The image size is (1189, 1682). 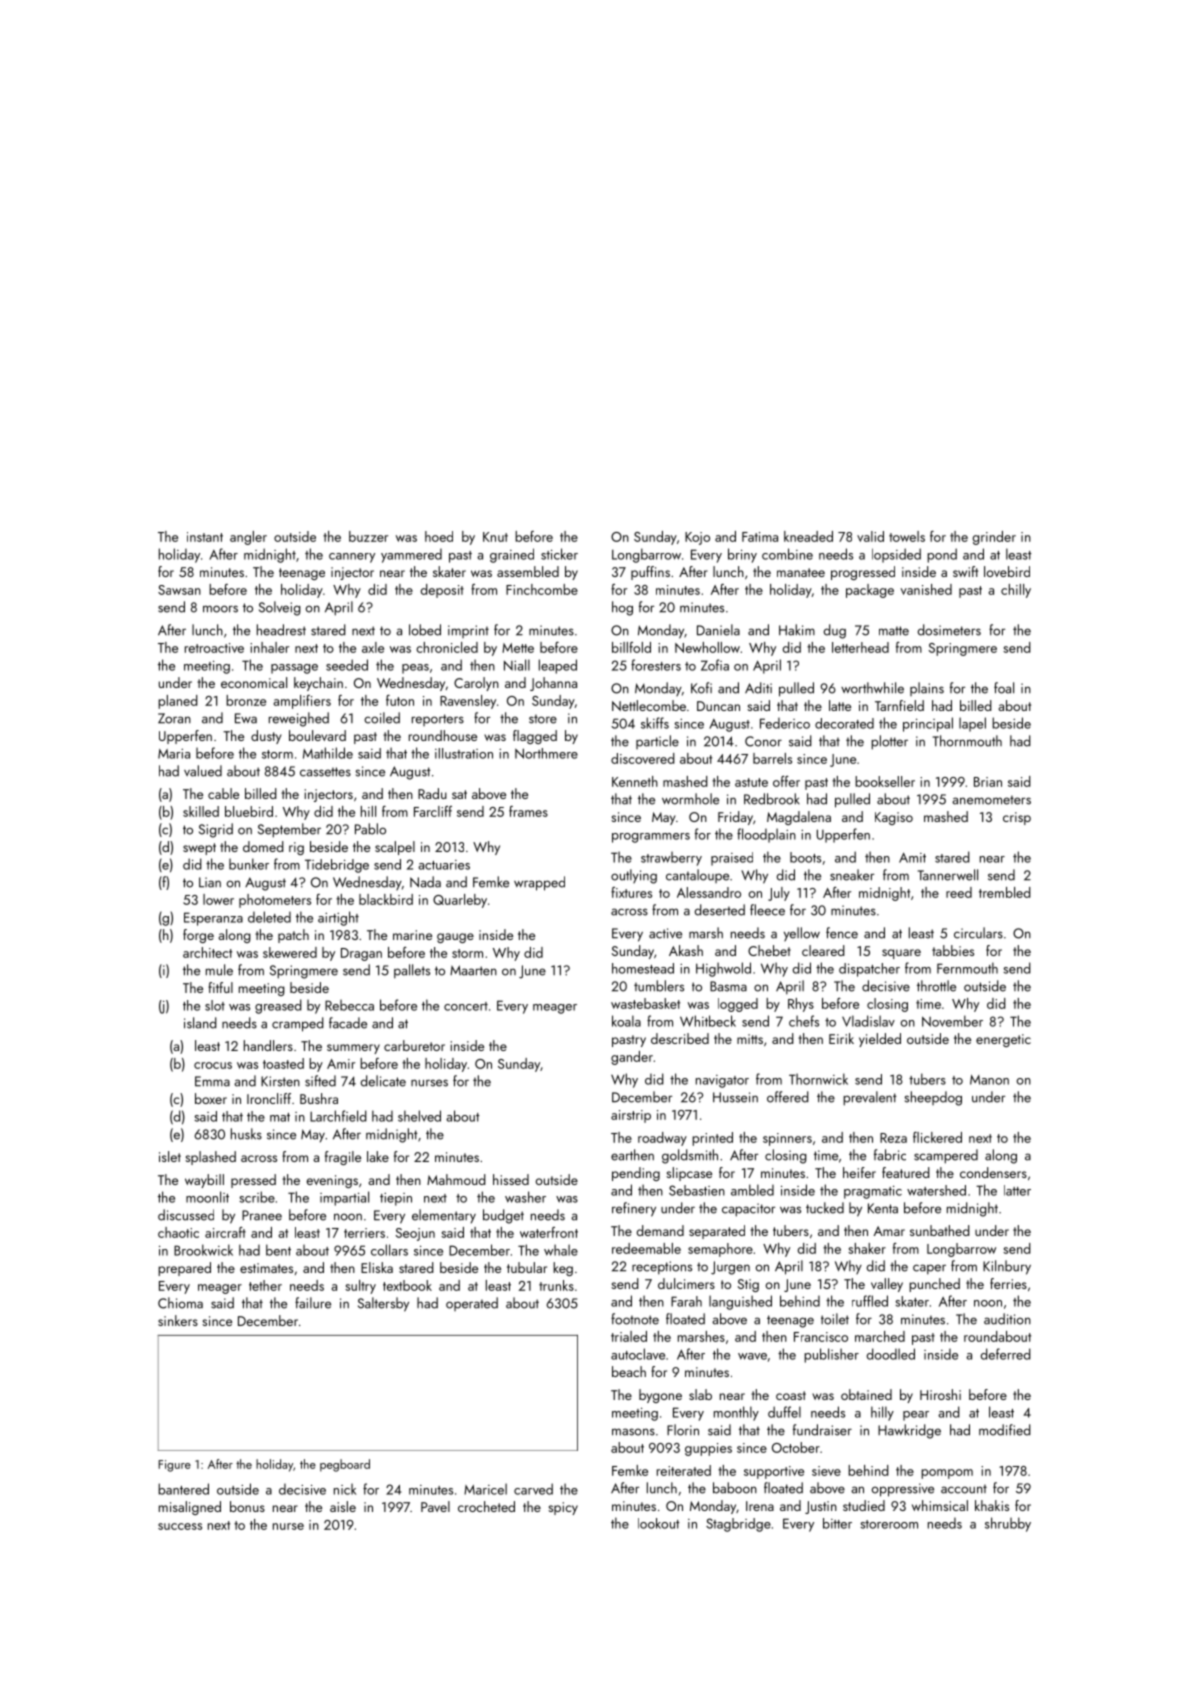 What do you see at coordinates (412, 971) in the document?
I see `pallets` at bounding box center [412, 971].
